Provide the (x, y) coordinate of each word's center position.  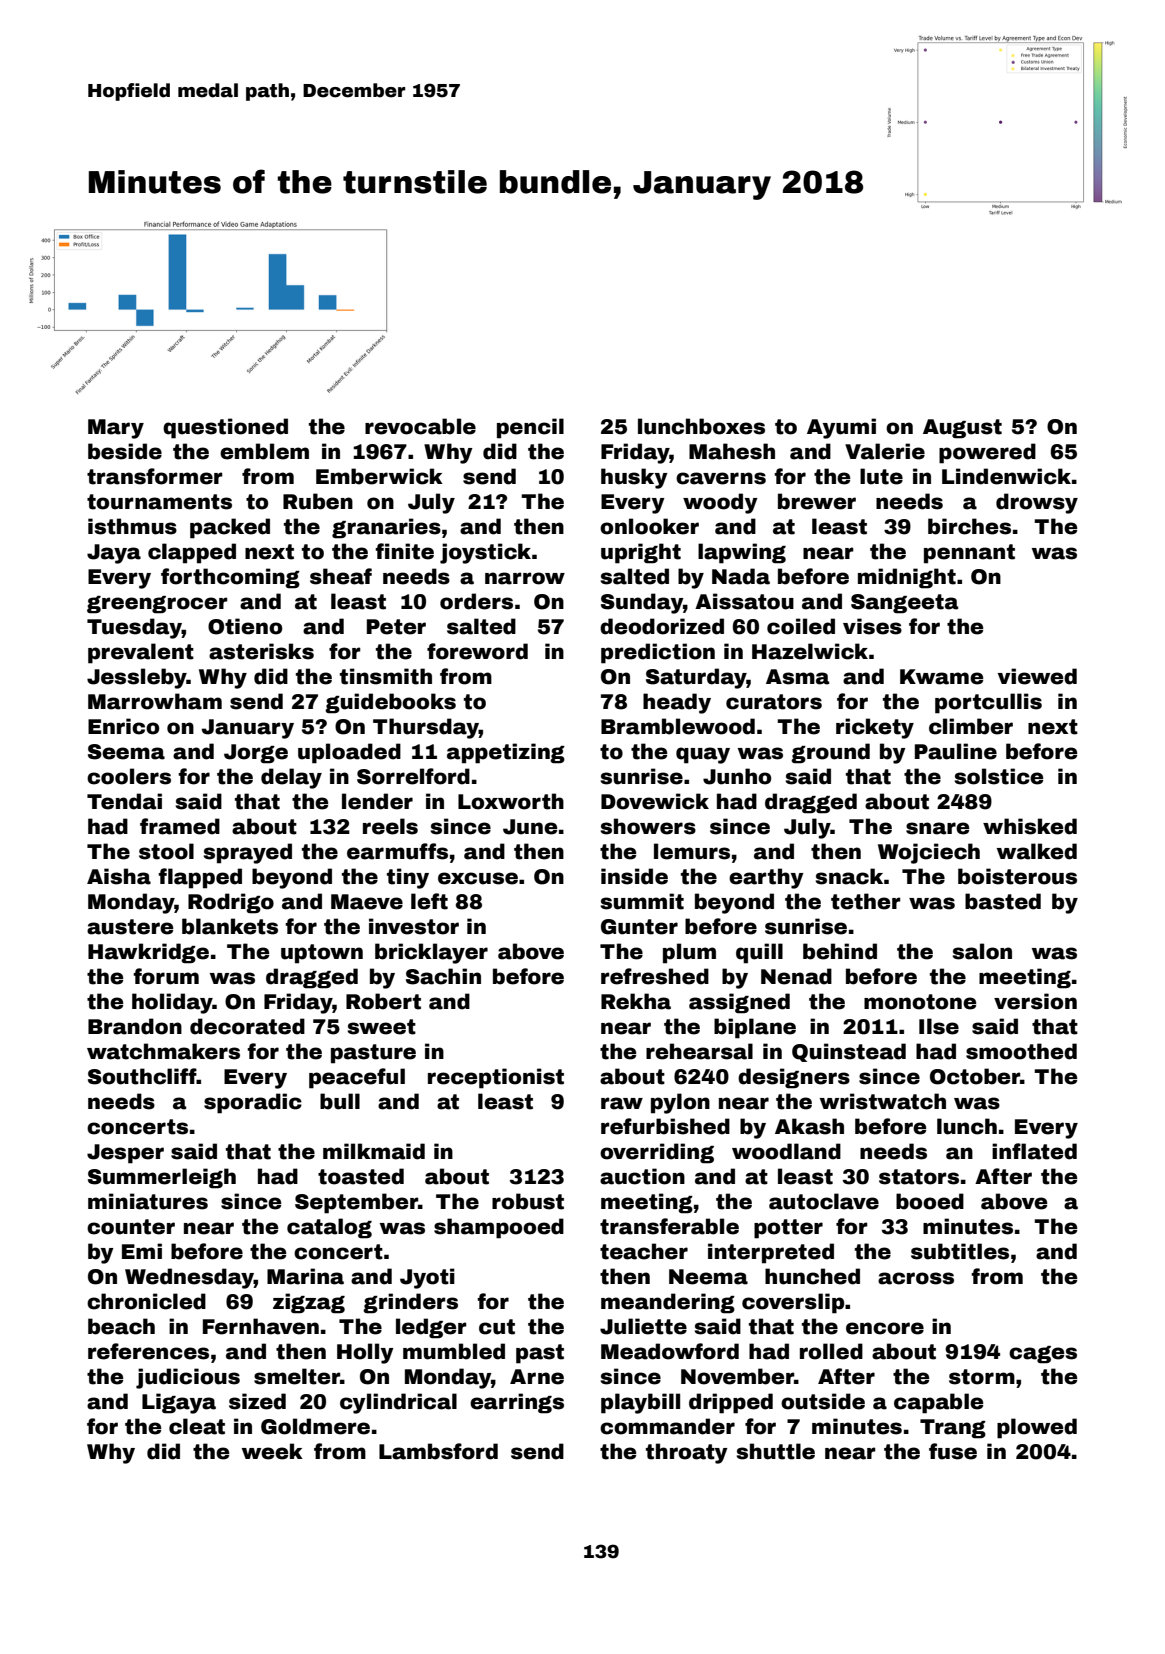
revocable (420, 426)
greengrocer (157, 605)
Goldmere (315, 1426)
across (916, 1278)
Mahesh (732, 451)
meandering (668, 1303)
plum (689, 953)
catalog (329, 1228)
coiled (801, 626)
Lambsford (438, 1451)
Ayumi (841, 428)
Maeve (367, 902)
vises (872, 626)
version (1035, 1001)
